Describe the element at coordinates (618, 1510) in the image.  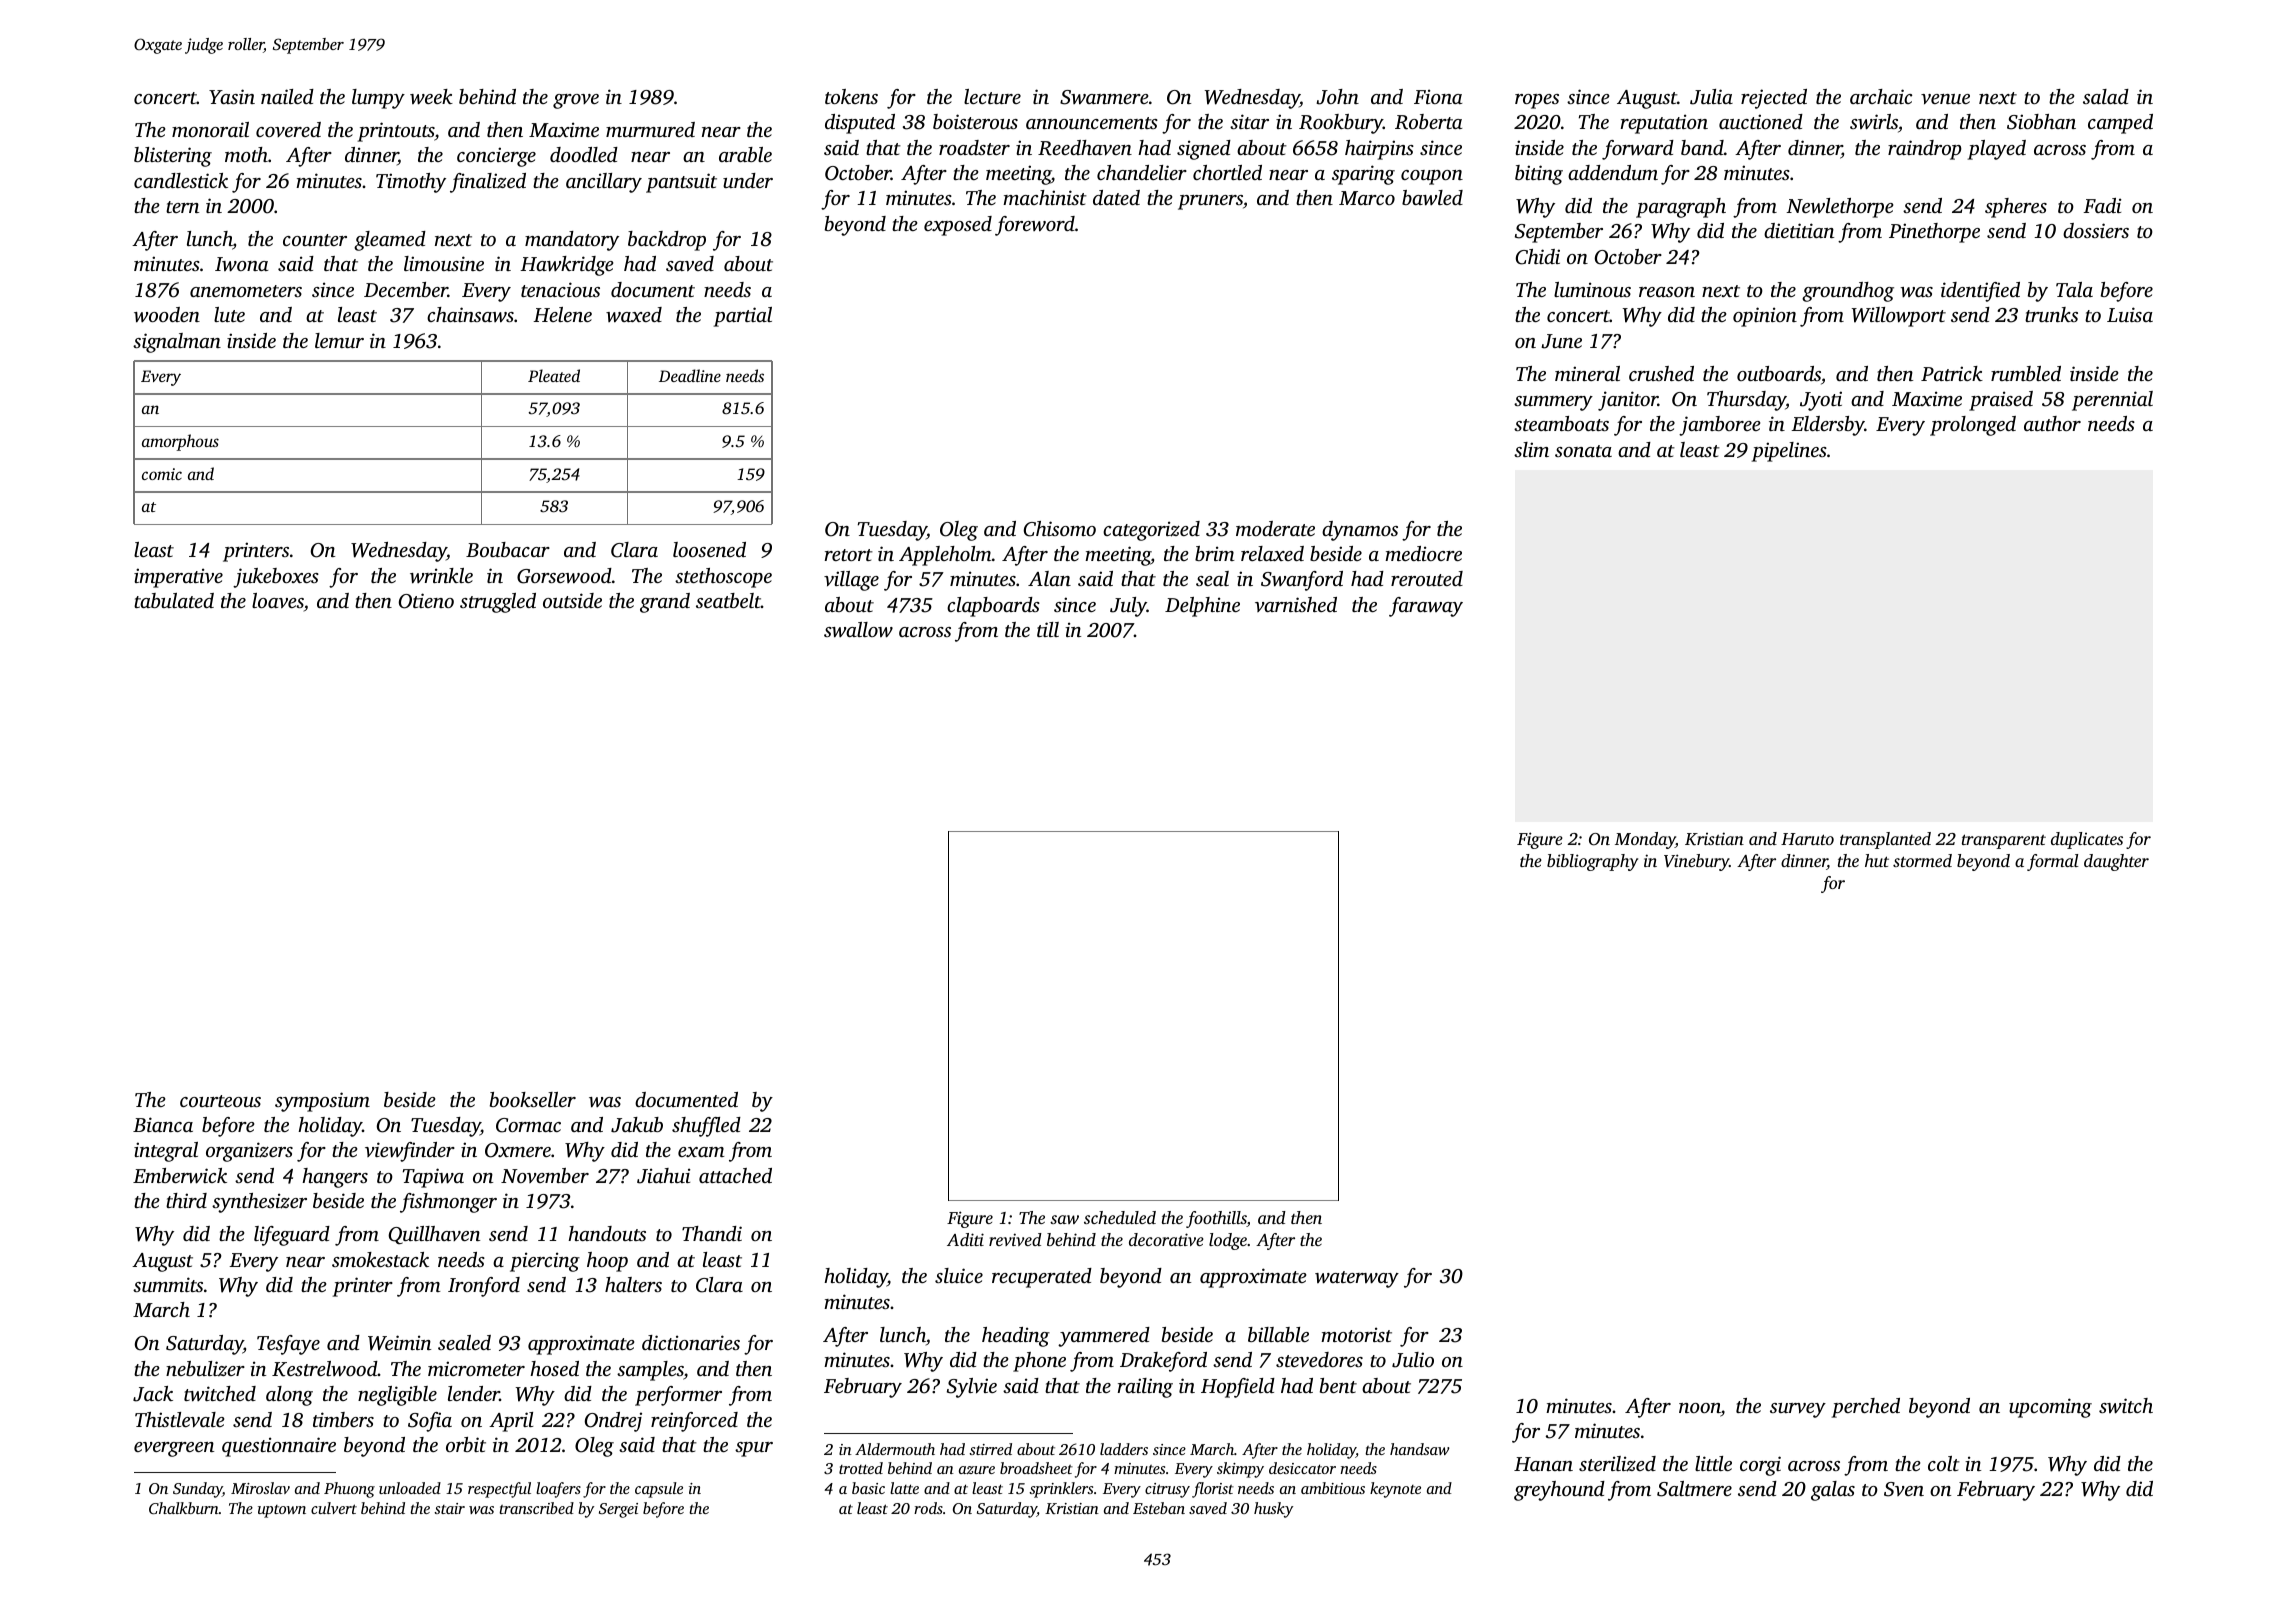
I see `Sergei` at that location.
